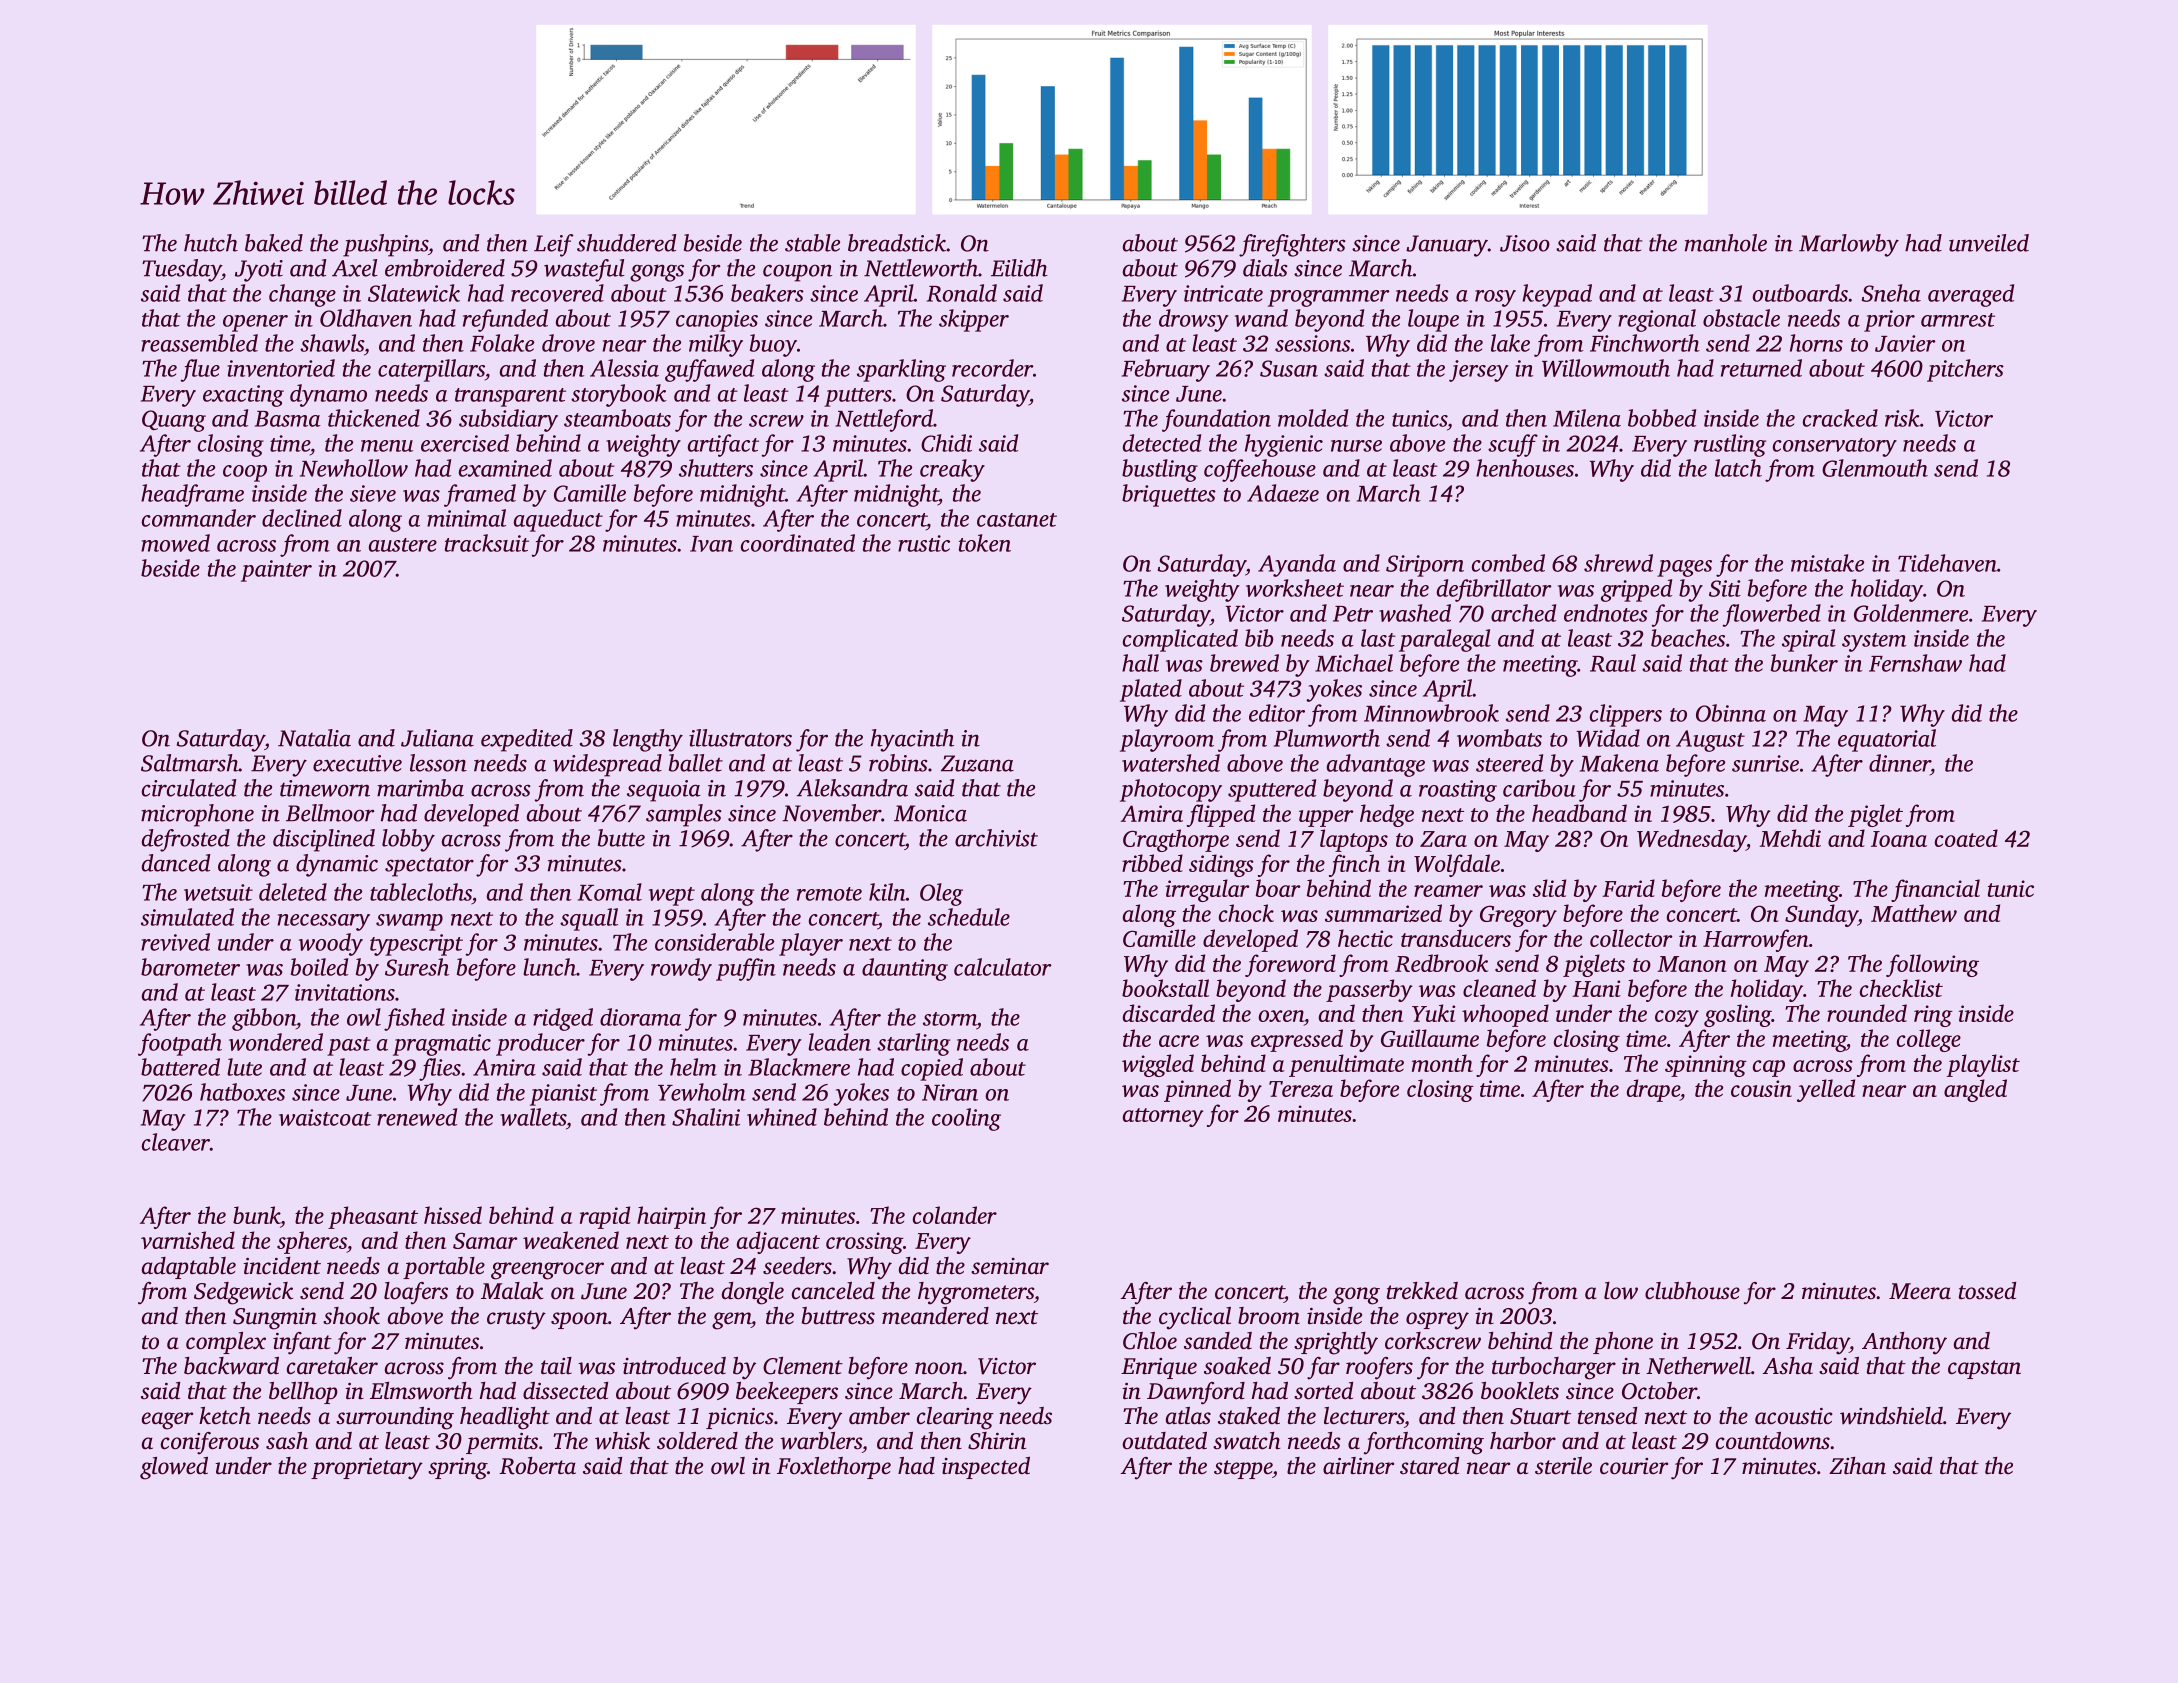 The width and height of the screenshot is (2178, 1683). Describe the element at coordinates (622, 1441) in the screenshot. I see `whisk` at that location.
